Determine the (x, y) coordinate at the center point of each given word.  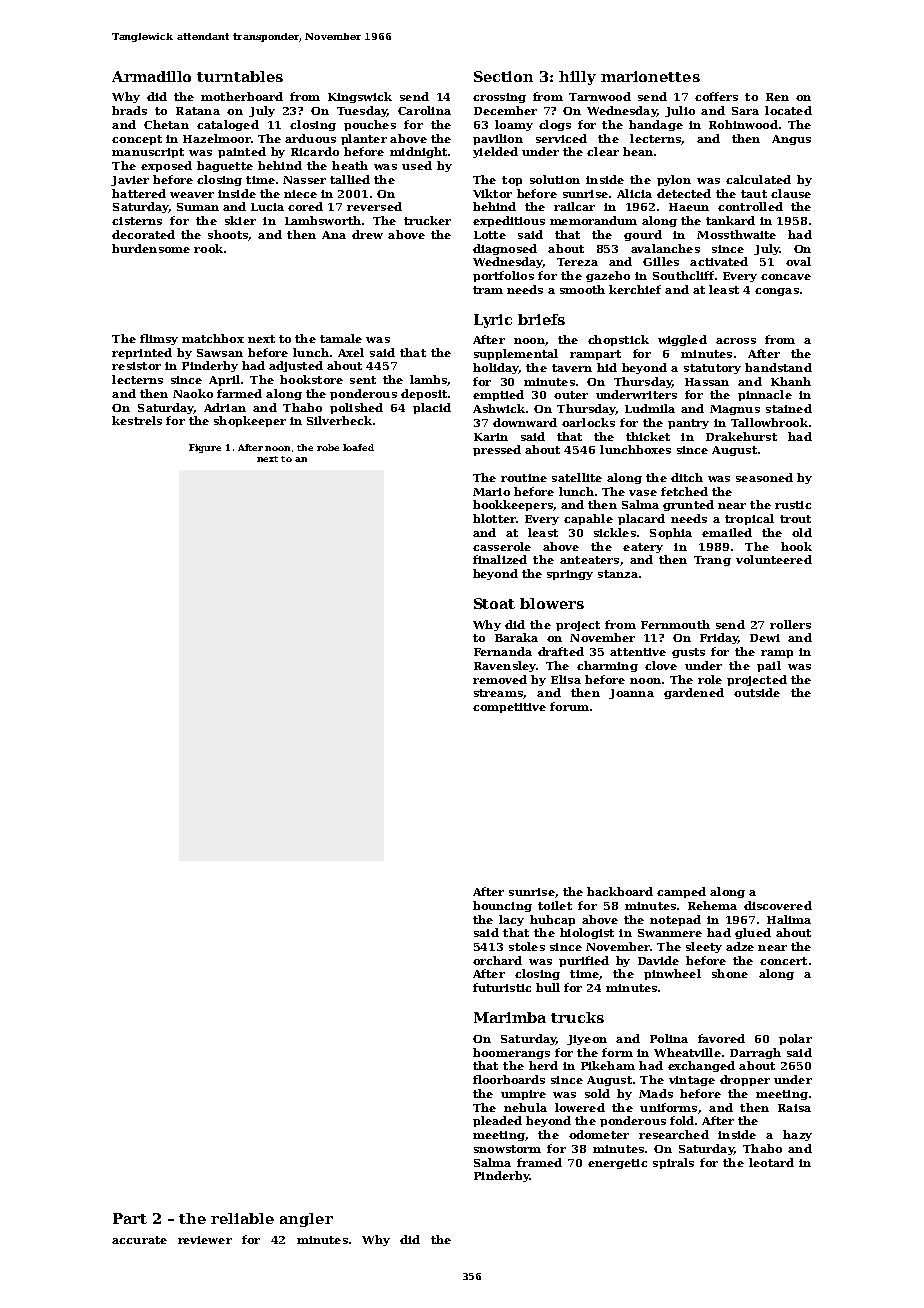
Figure (205, 448)
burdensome (151, 248)
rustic (793, 505)
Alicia (634, 193)
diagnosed (505, 249)
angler (306, 1220)
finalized (500, 559)
